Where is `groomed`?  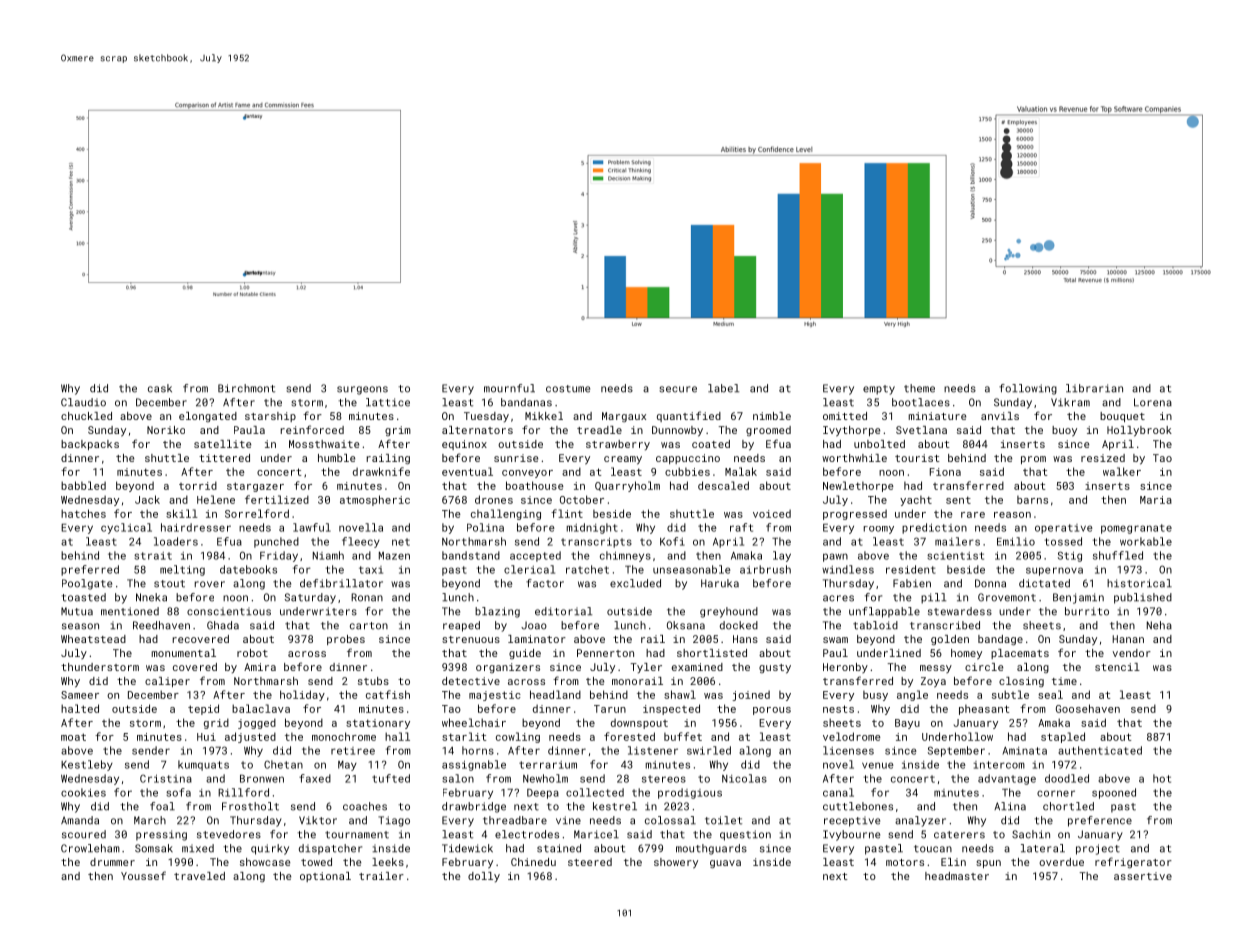 groomed is located at coordinates (768, 431).
